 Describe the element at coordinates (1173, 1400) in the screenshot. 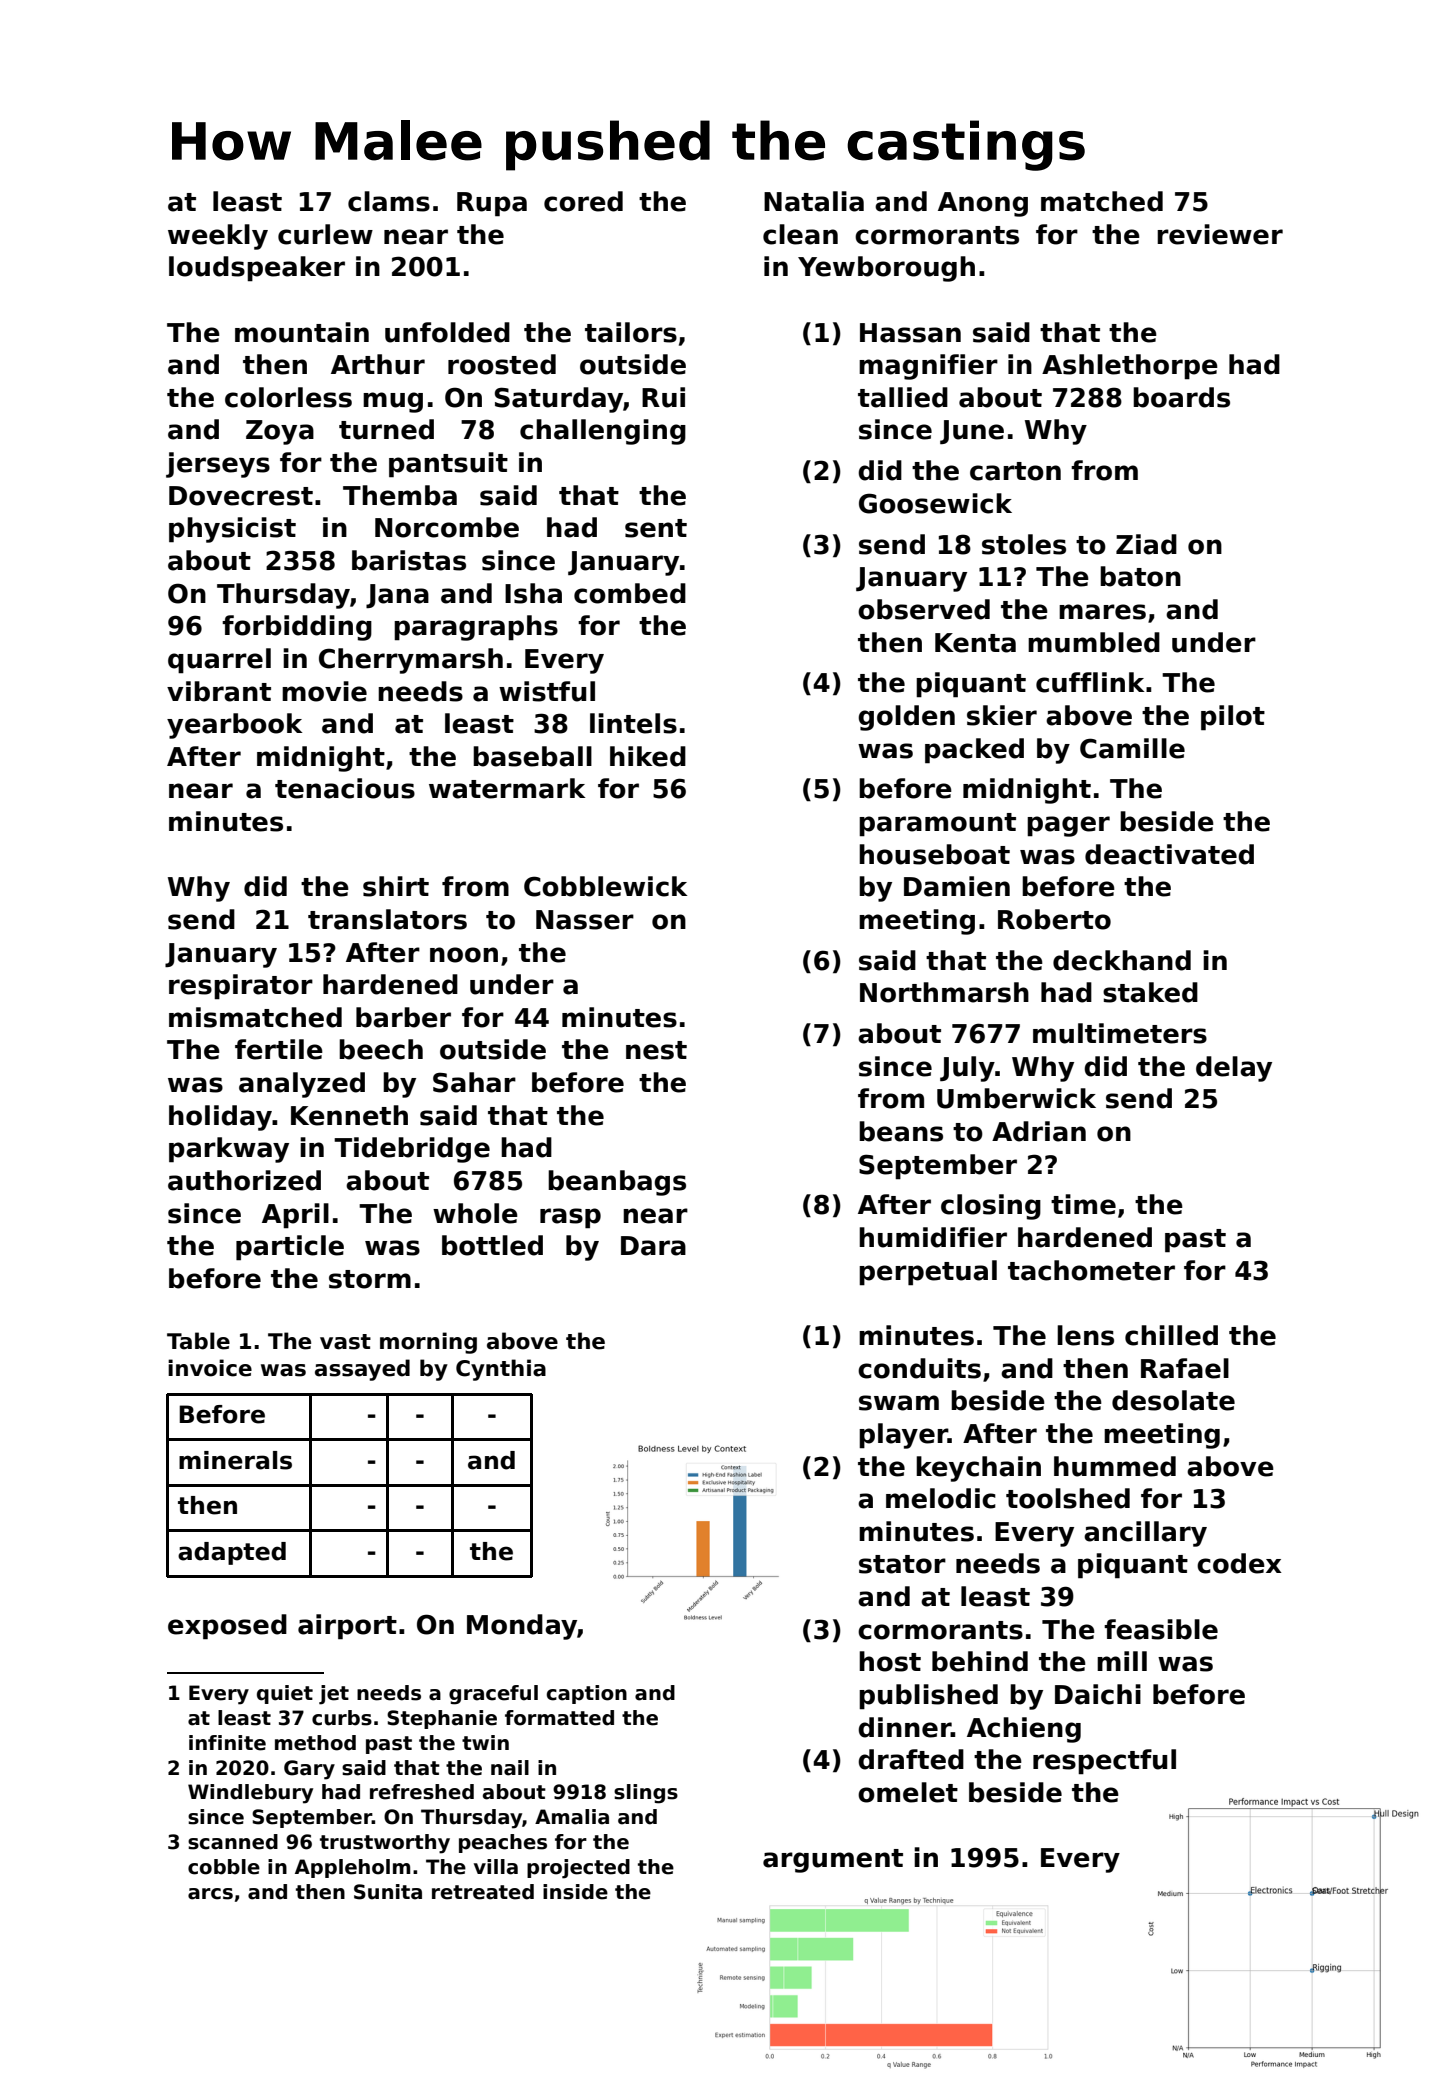

I see `desolate` at that location.
